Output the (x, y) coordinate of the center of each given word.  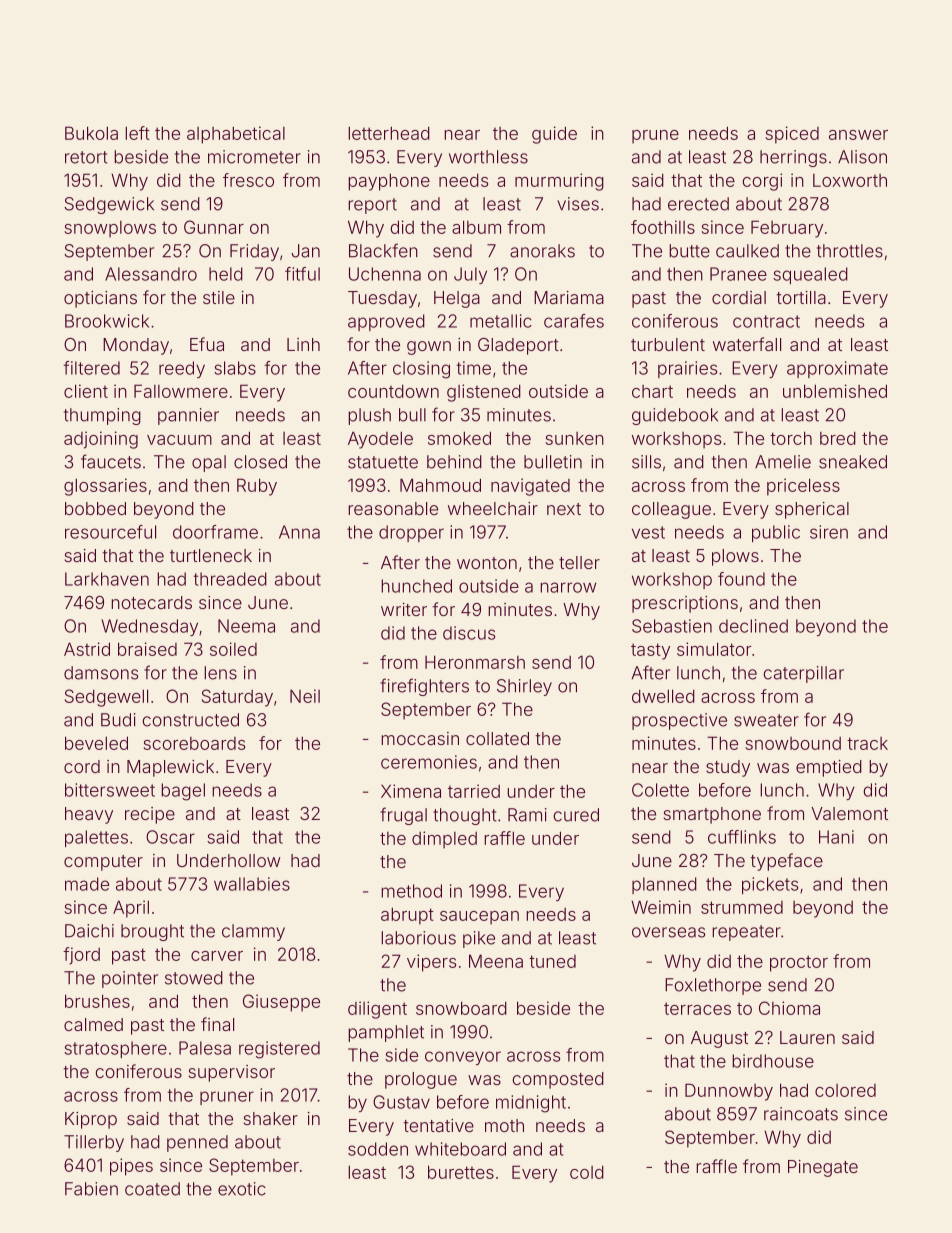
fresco (248, 180)
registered (279, 1050)
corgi (762, 182)
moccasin (420, 738)
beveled (96, 743)
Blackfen (383, 250)
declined (753, 626)
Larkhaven (107, 579)
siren (829, 532)
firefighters (424, 687)
